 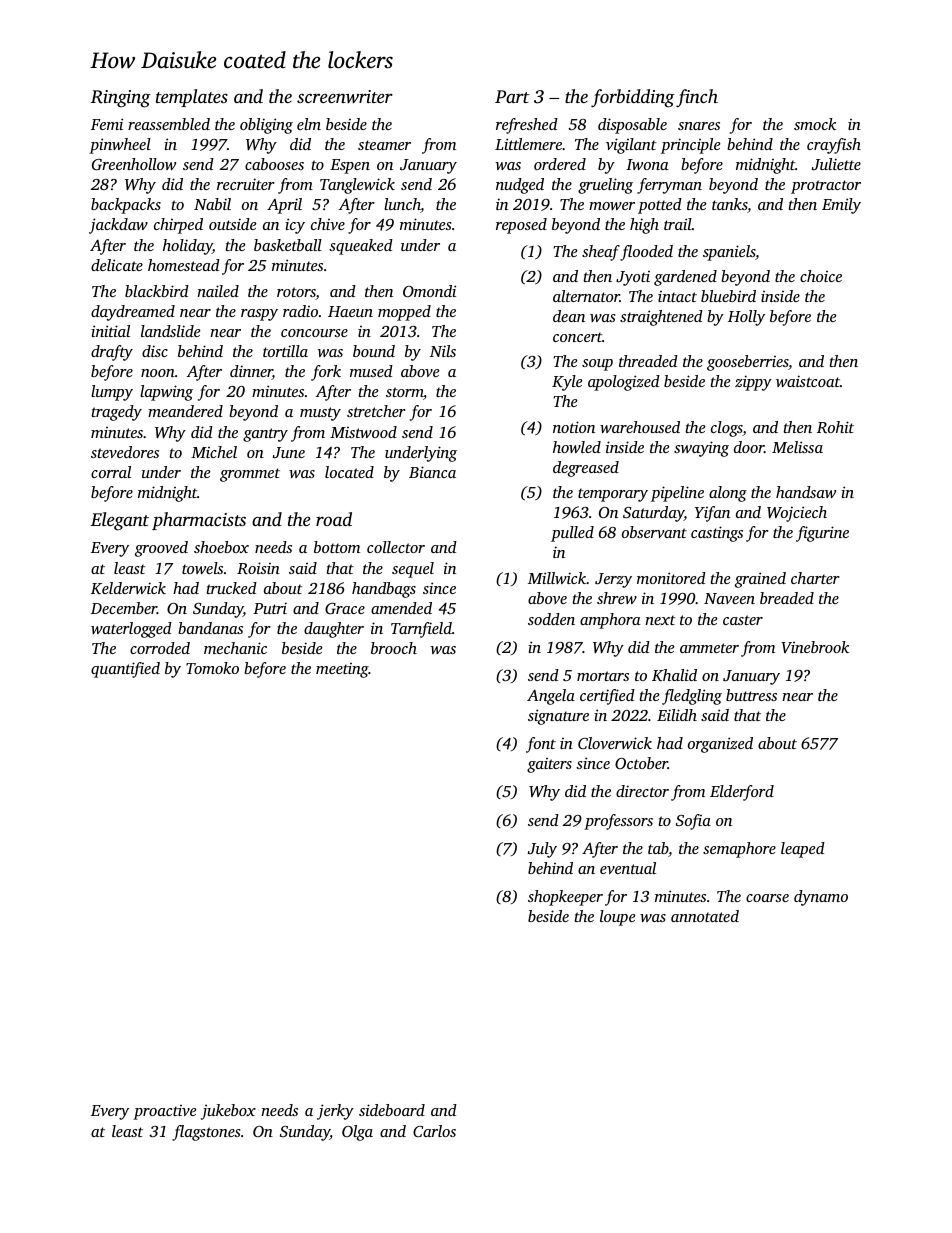 I want to click on screenwriter, so click(x=345, y=96).
